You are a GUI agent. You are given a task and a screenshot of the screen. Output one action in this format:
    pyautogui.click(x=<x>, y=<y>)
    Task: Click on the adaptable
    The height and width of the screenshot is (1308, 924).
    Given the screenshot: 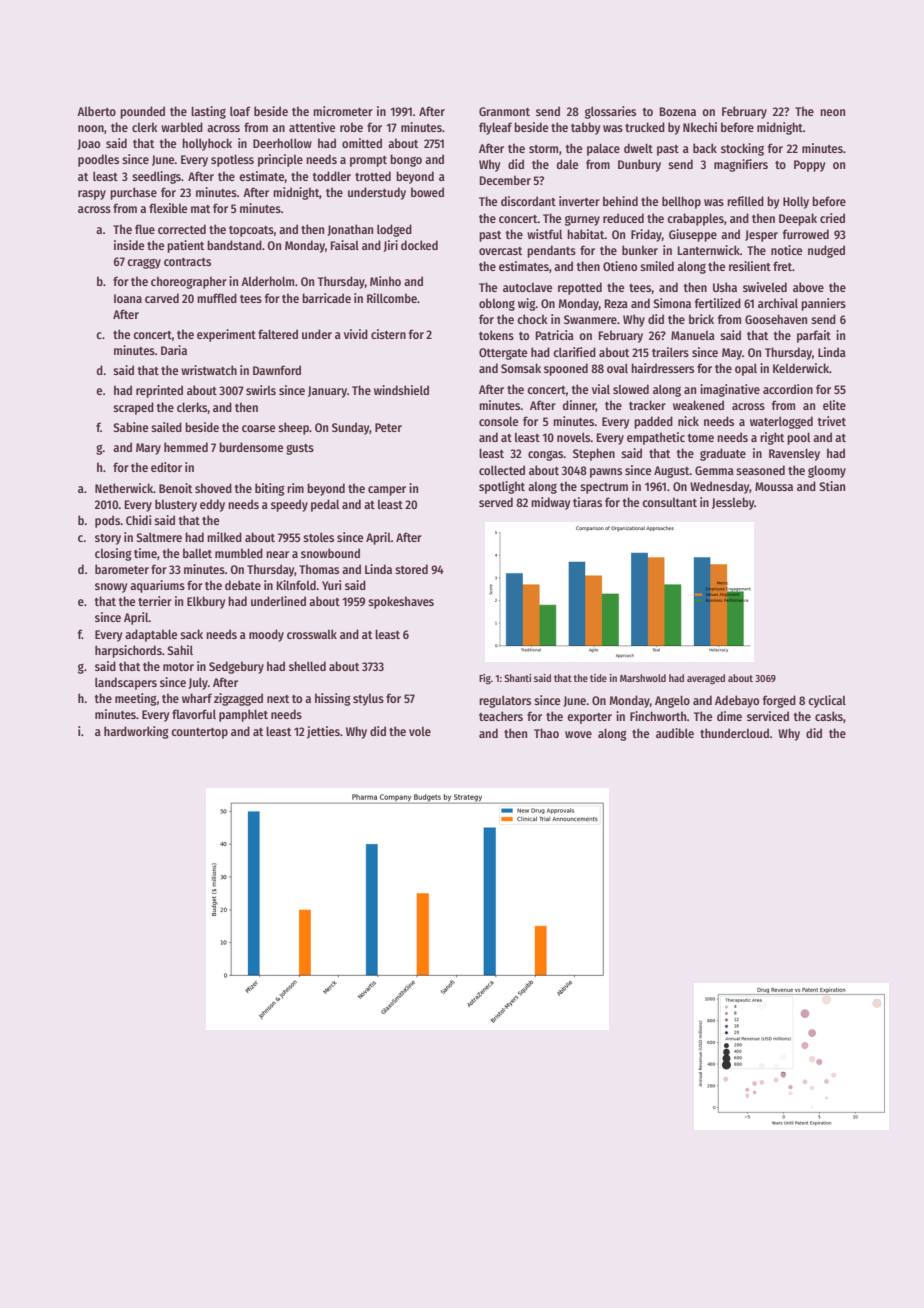 What is the action you would take?
    pyautogui.click(x=151, y=635)
